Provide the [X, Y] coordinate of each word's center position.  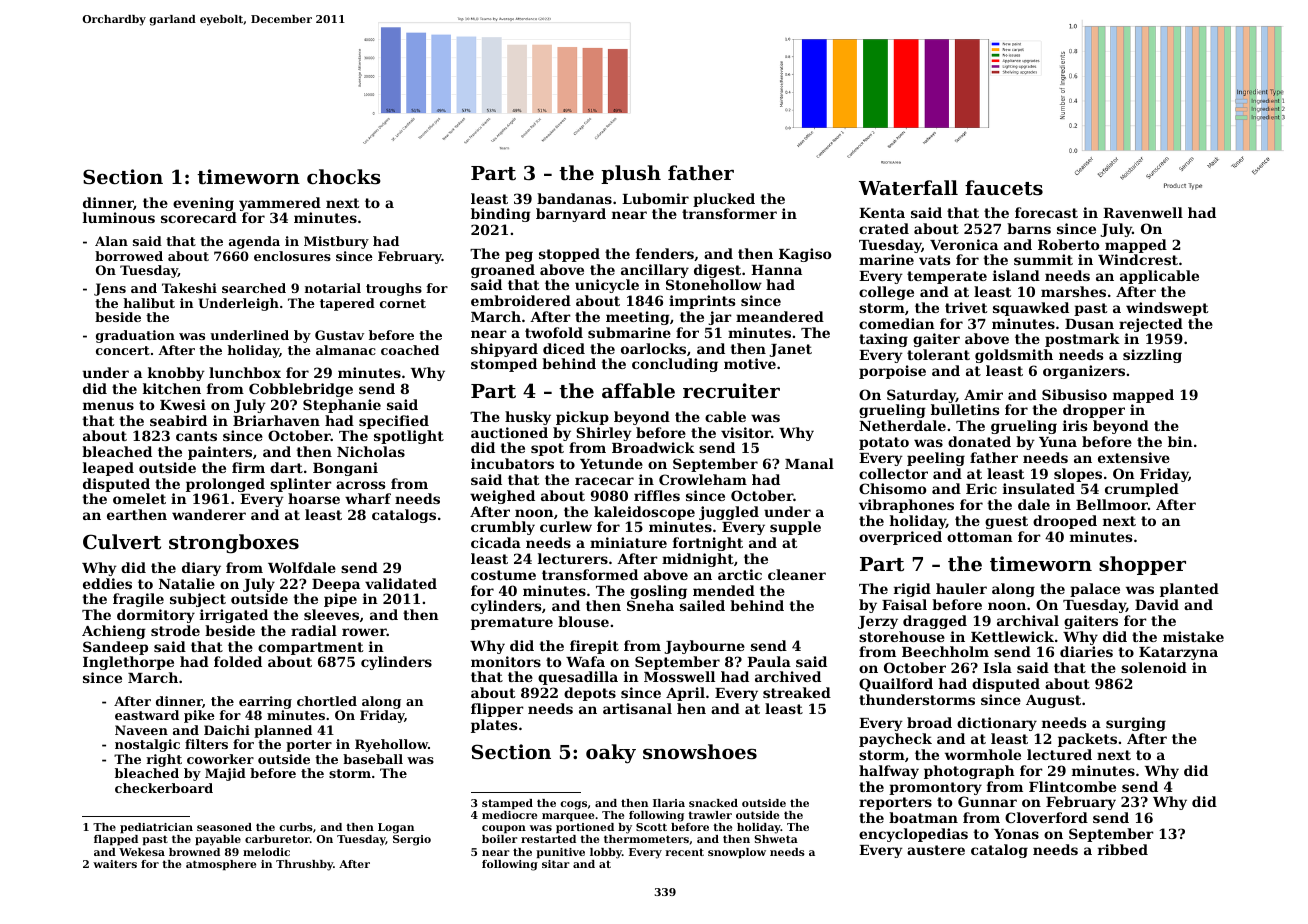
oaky [611, 754]
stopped [569, 255]
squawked [1031, 309]
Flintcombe [1072, 786]
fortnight [708, 544]
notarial [333, 288]
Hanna [776, 270]
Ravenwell [1143, 212]
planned [283, 731]
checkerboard [164, 788]
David [1157, 604]
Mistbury [336, 242]
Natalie [187, 583]
